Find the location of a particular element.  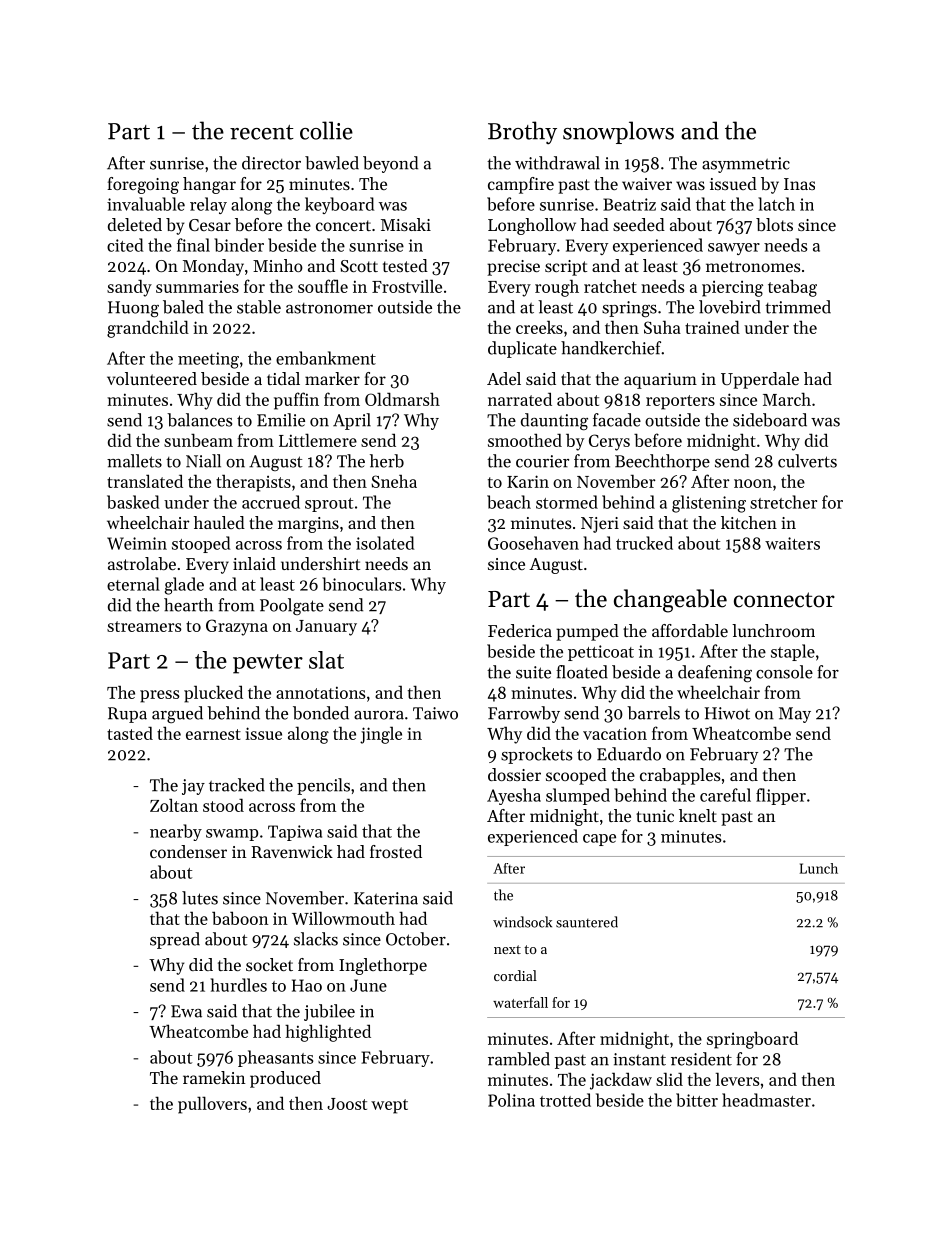

binder is located at coordinates (239, 245).
